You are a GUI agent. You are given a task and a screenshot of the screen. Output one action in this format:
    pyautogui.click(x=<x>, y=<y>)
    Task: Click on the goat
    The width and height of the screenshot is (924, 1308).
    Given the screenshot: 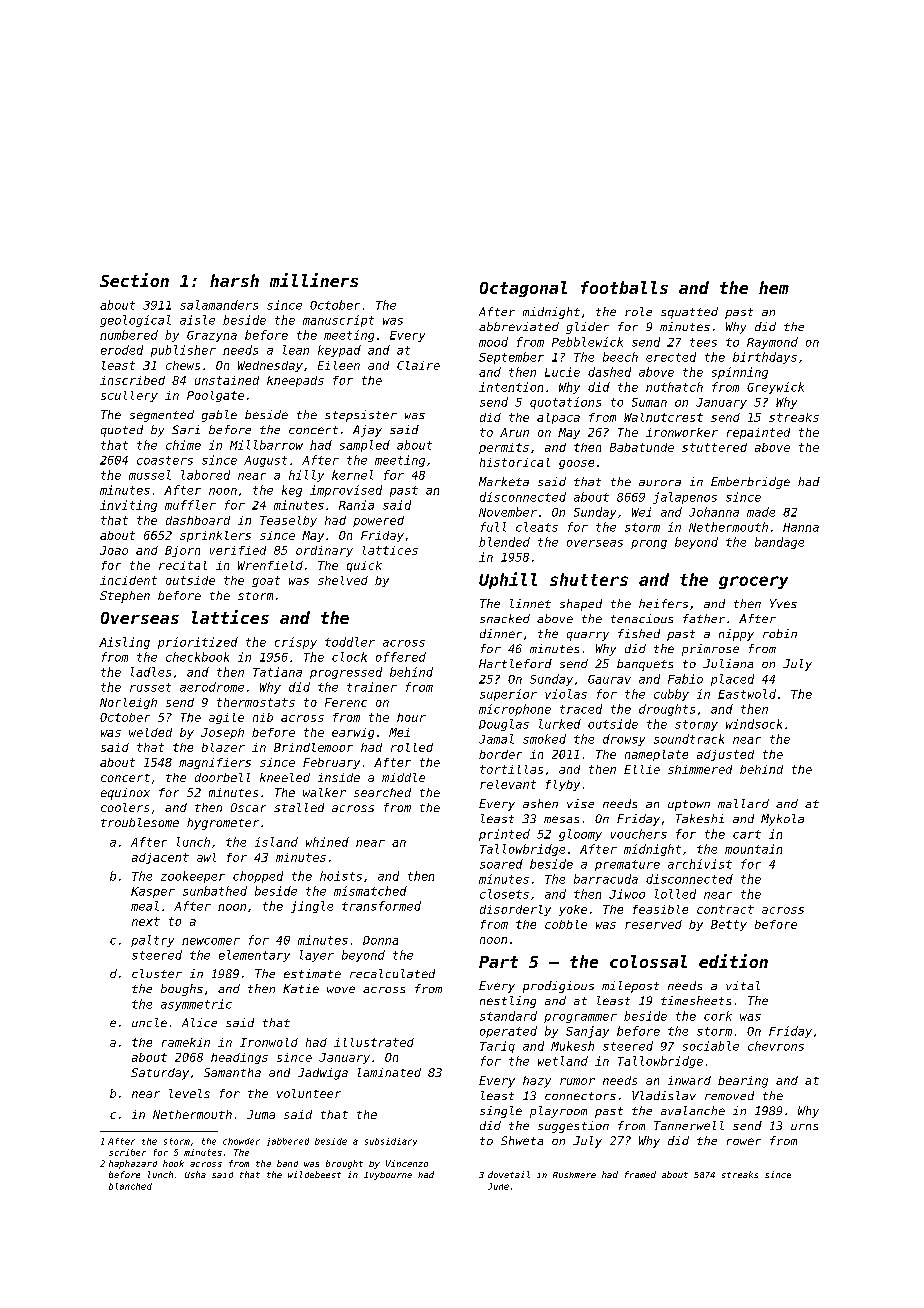 What is the action you would take?
    pyautogui.click(x=266, y=581)
